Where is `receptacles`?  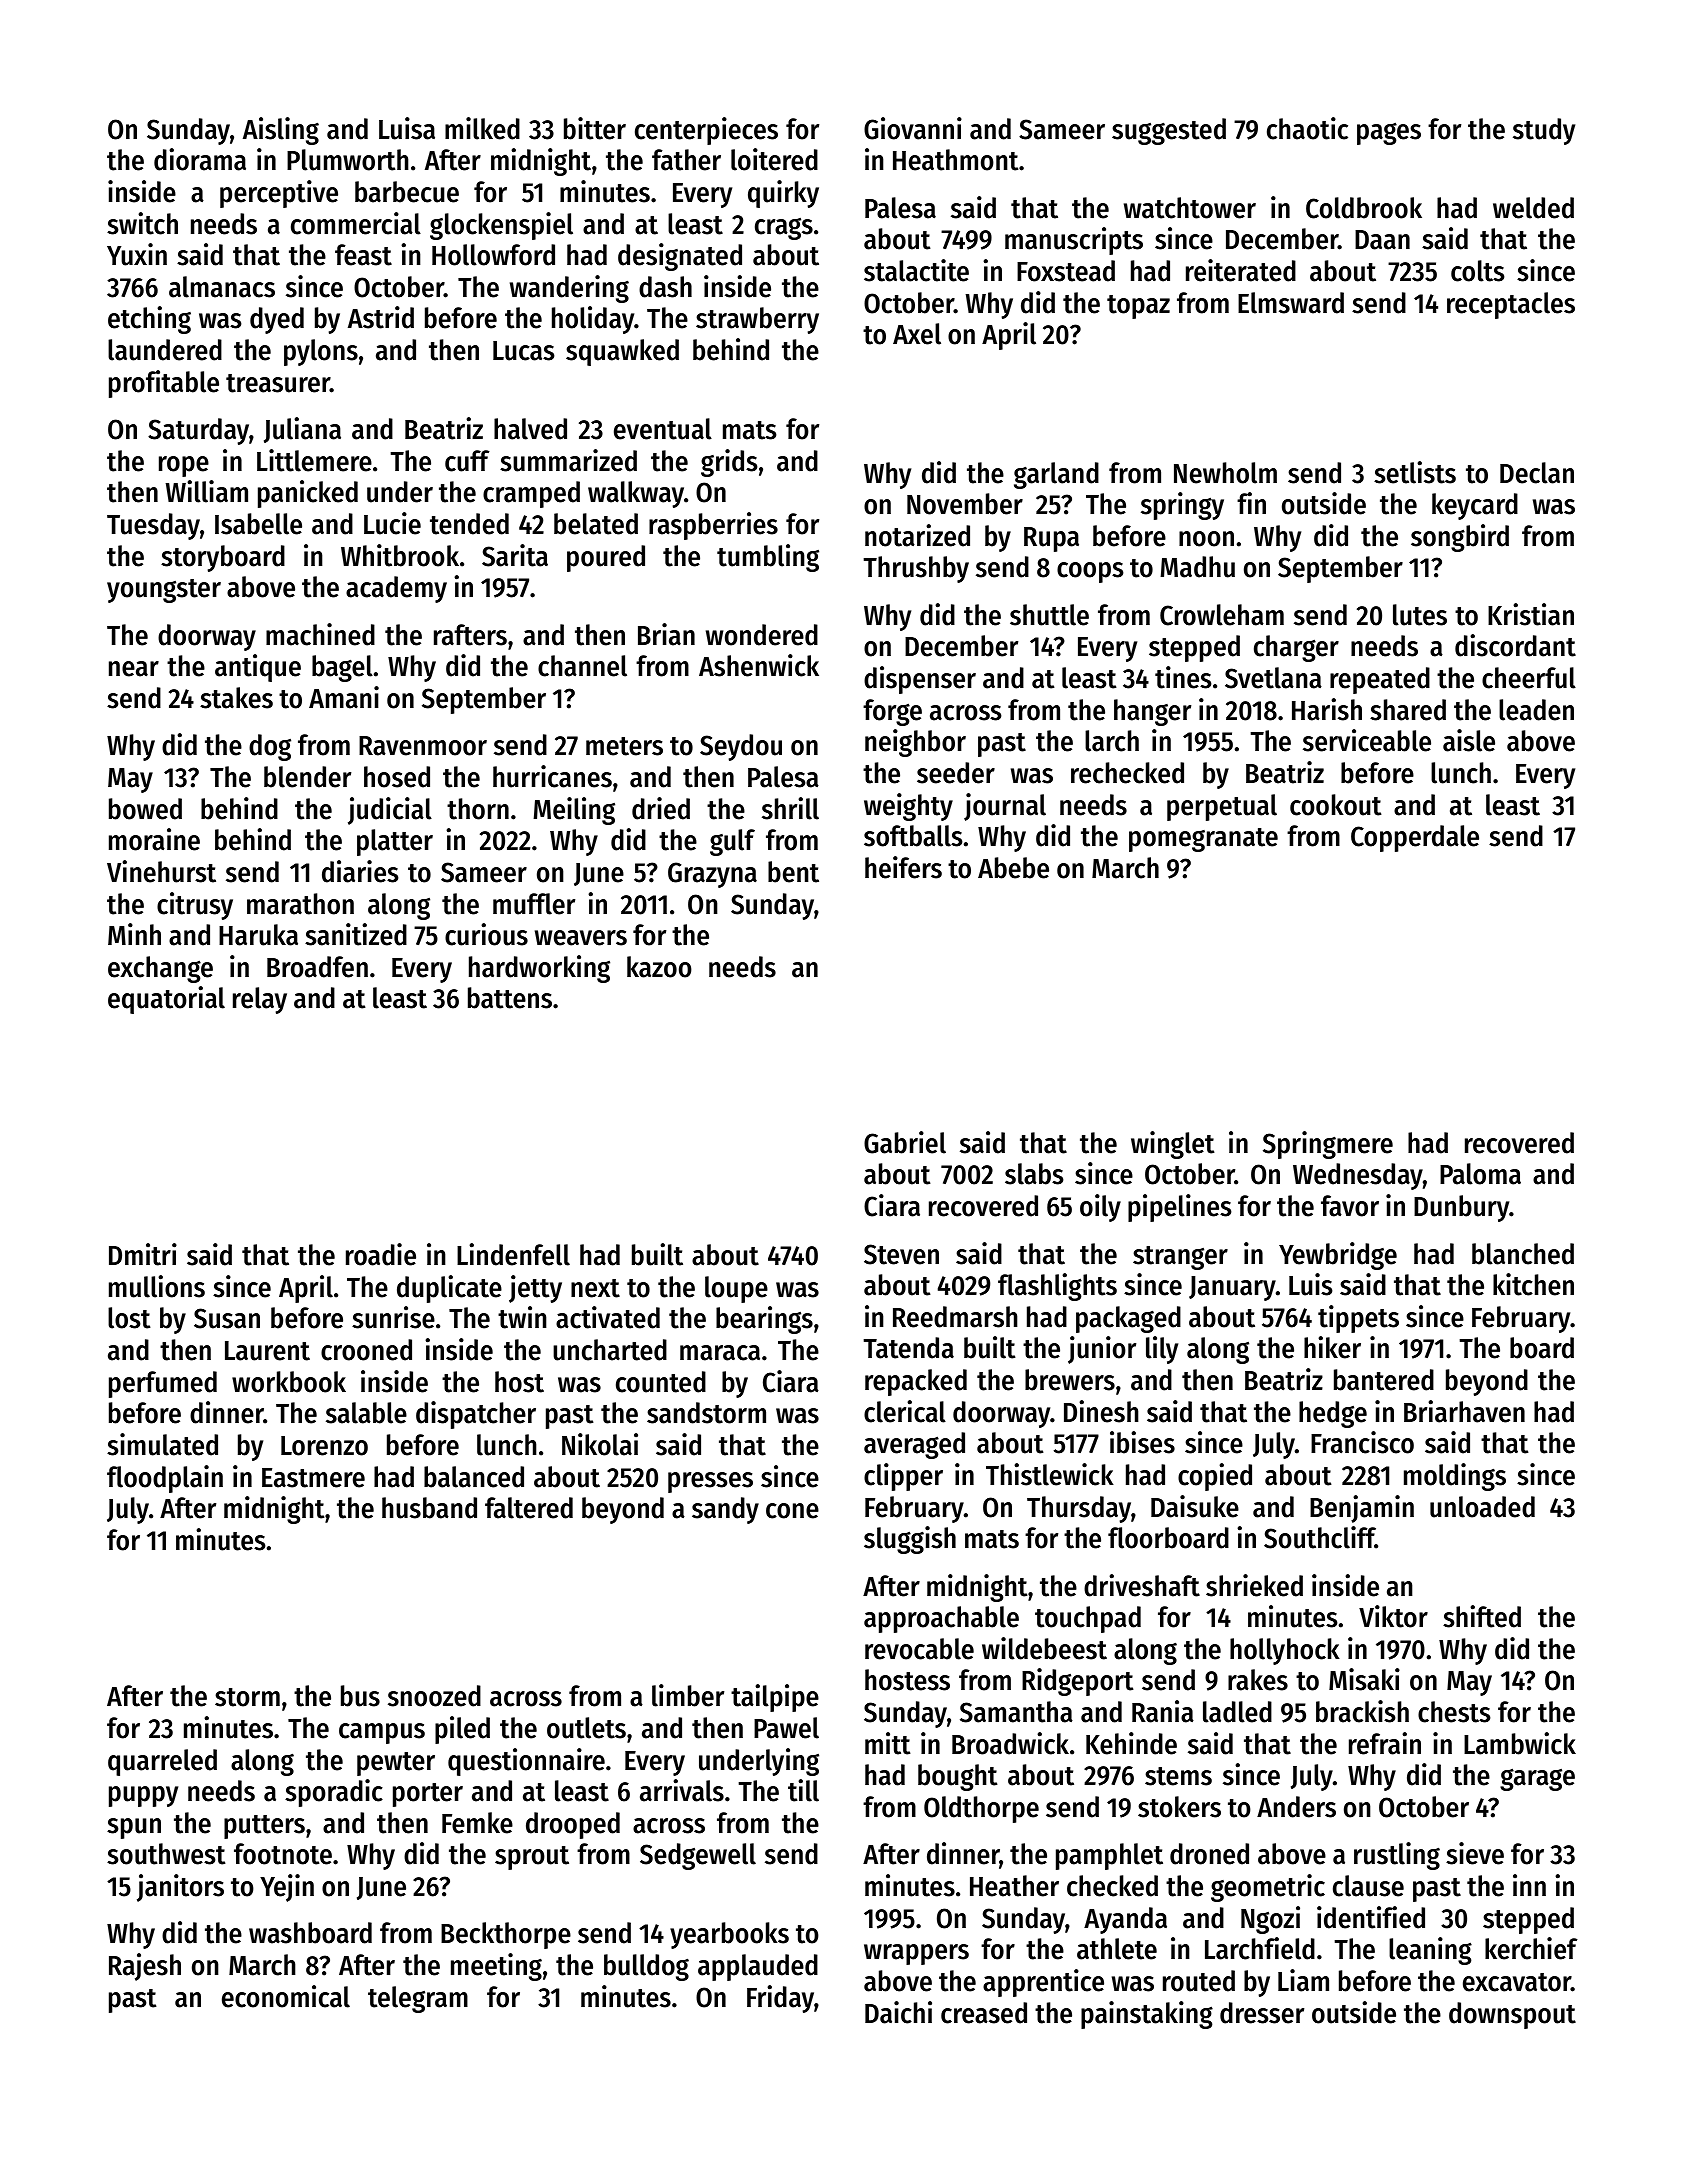 receptacles is located at coordinates (1511, 305).
